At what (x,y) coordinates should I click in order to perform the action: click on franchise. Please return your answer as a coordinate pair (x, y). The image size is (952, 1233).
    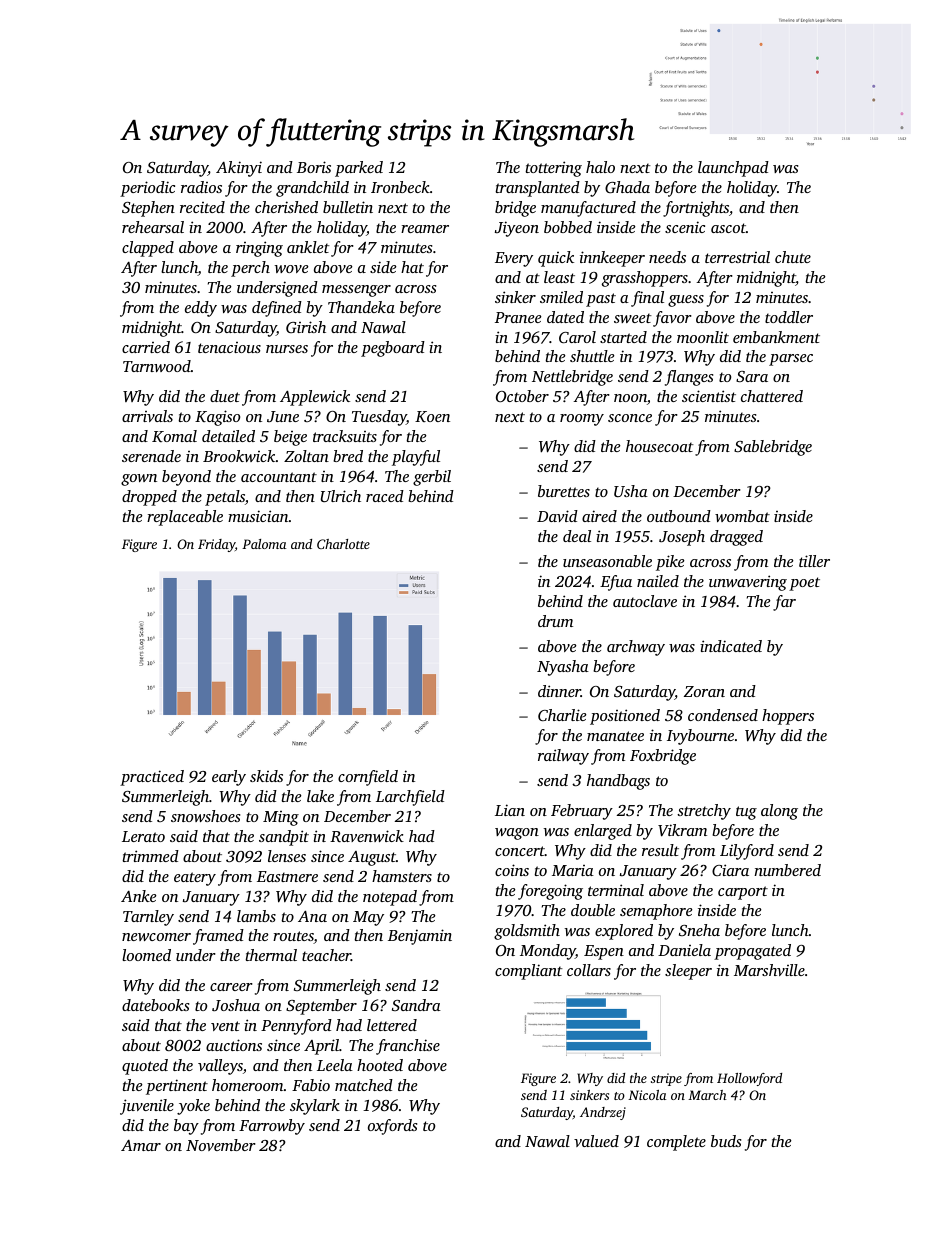
    Looking at the image, I should click on (408, 1047).
